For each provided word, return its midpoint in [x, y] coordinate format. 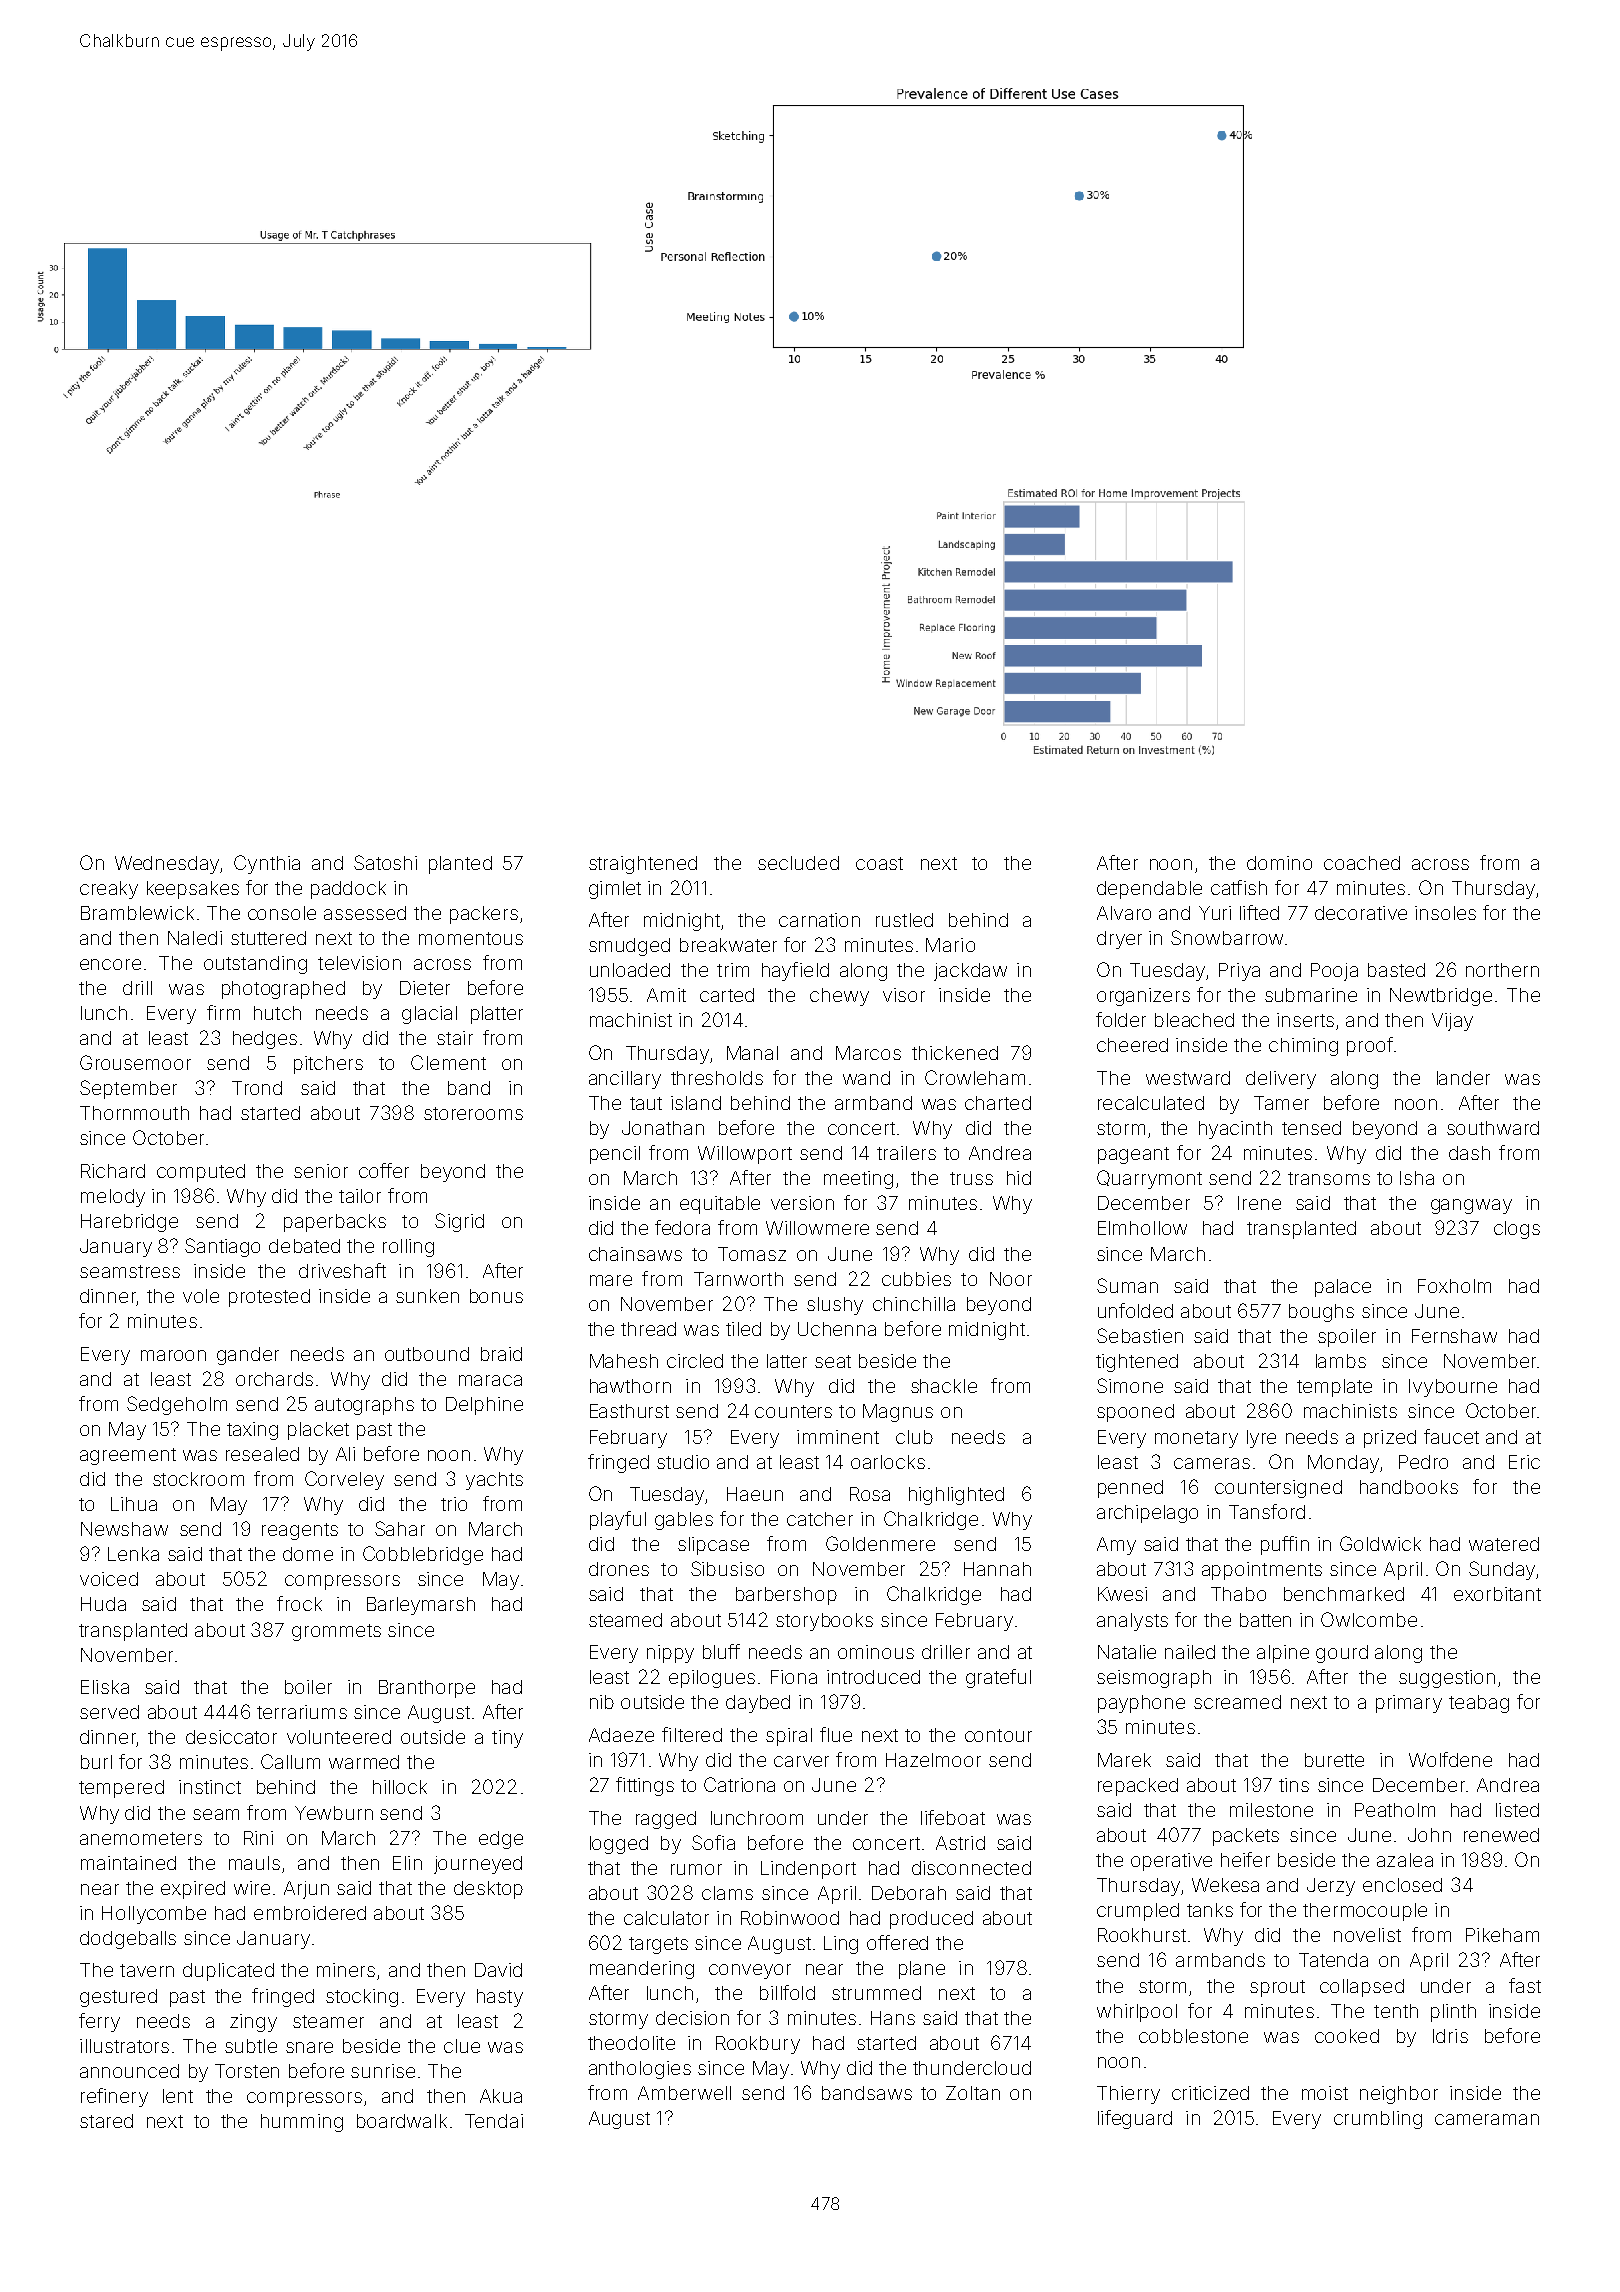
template [1334, 1388]
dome [308, 1554]
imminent [838, 1437]
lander [1463, 1078]
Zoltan [973, 2093]
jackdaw [970, 972]
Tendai [494, 2121]
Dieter [425, 988]
